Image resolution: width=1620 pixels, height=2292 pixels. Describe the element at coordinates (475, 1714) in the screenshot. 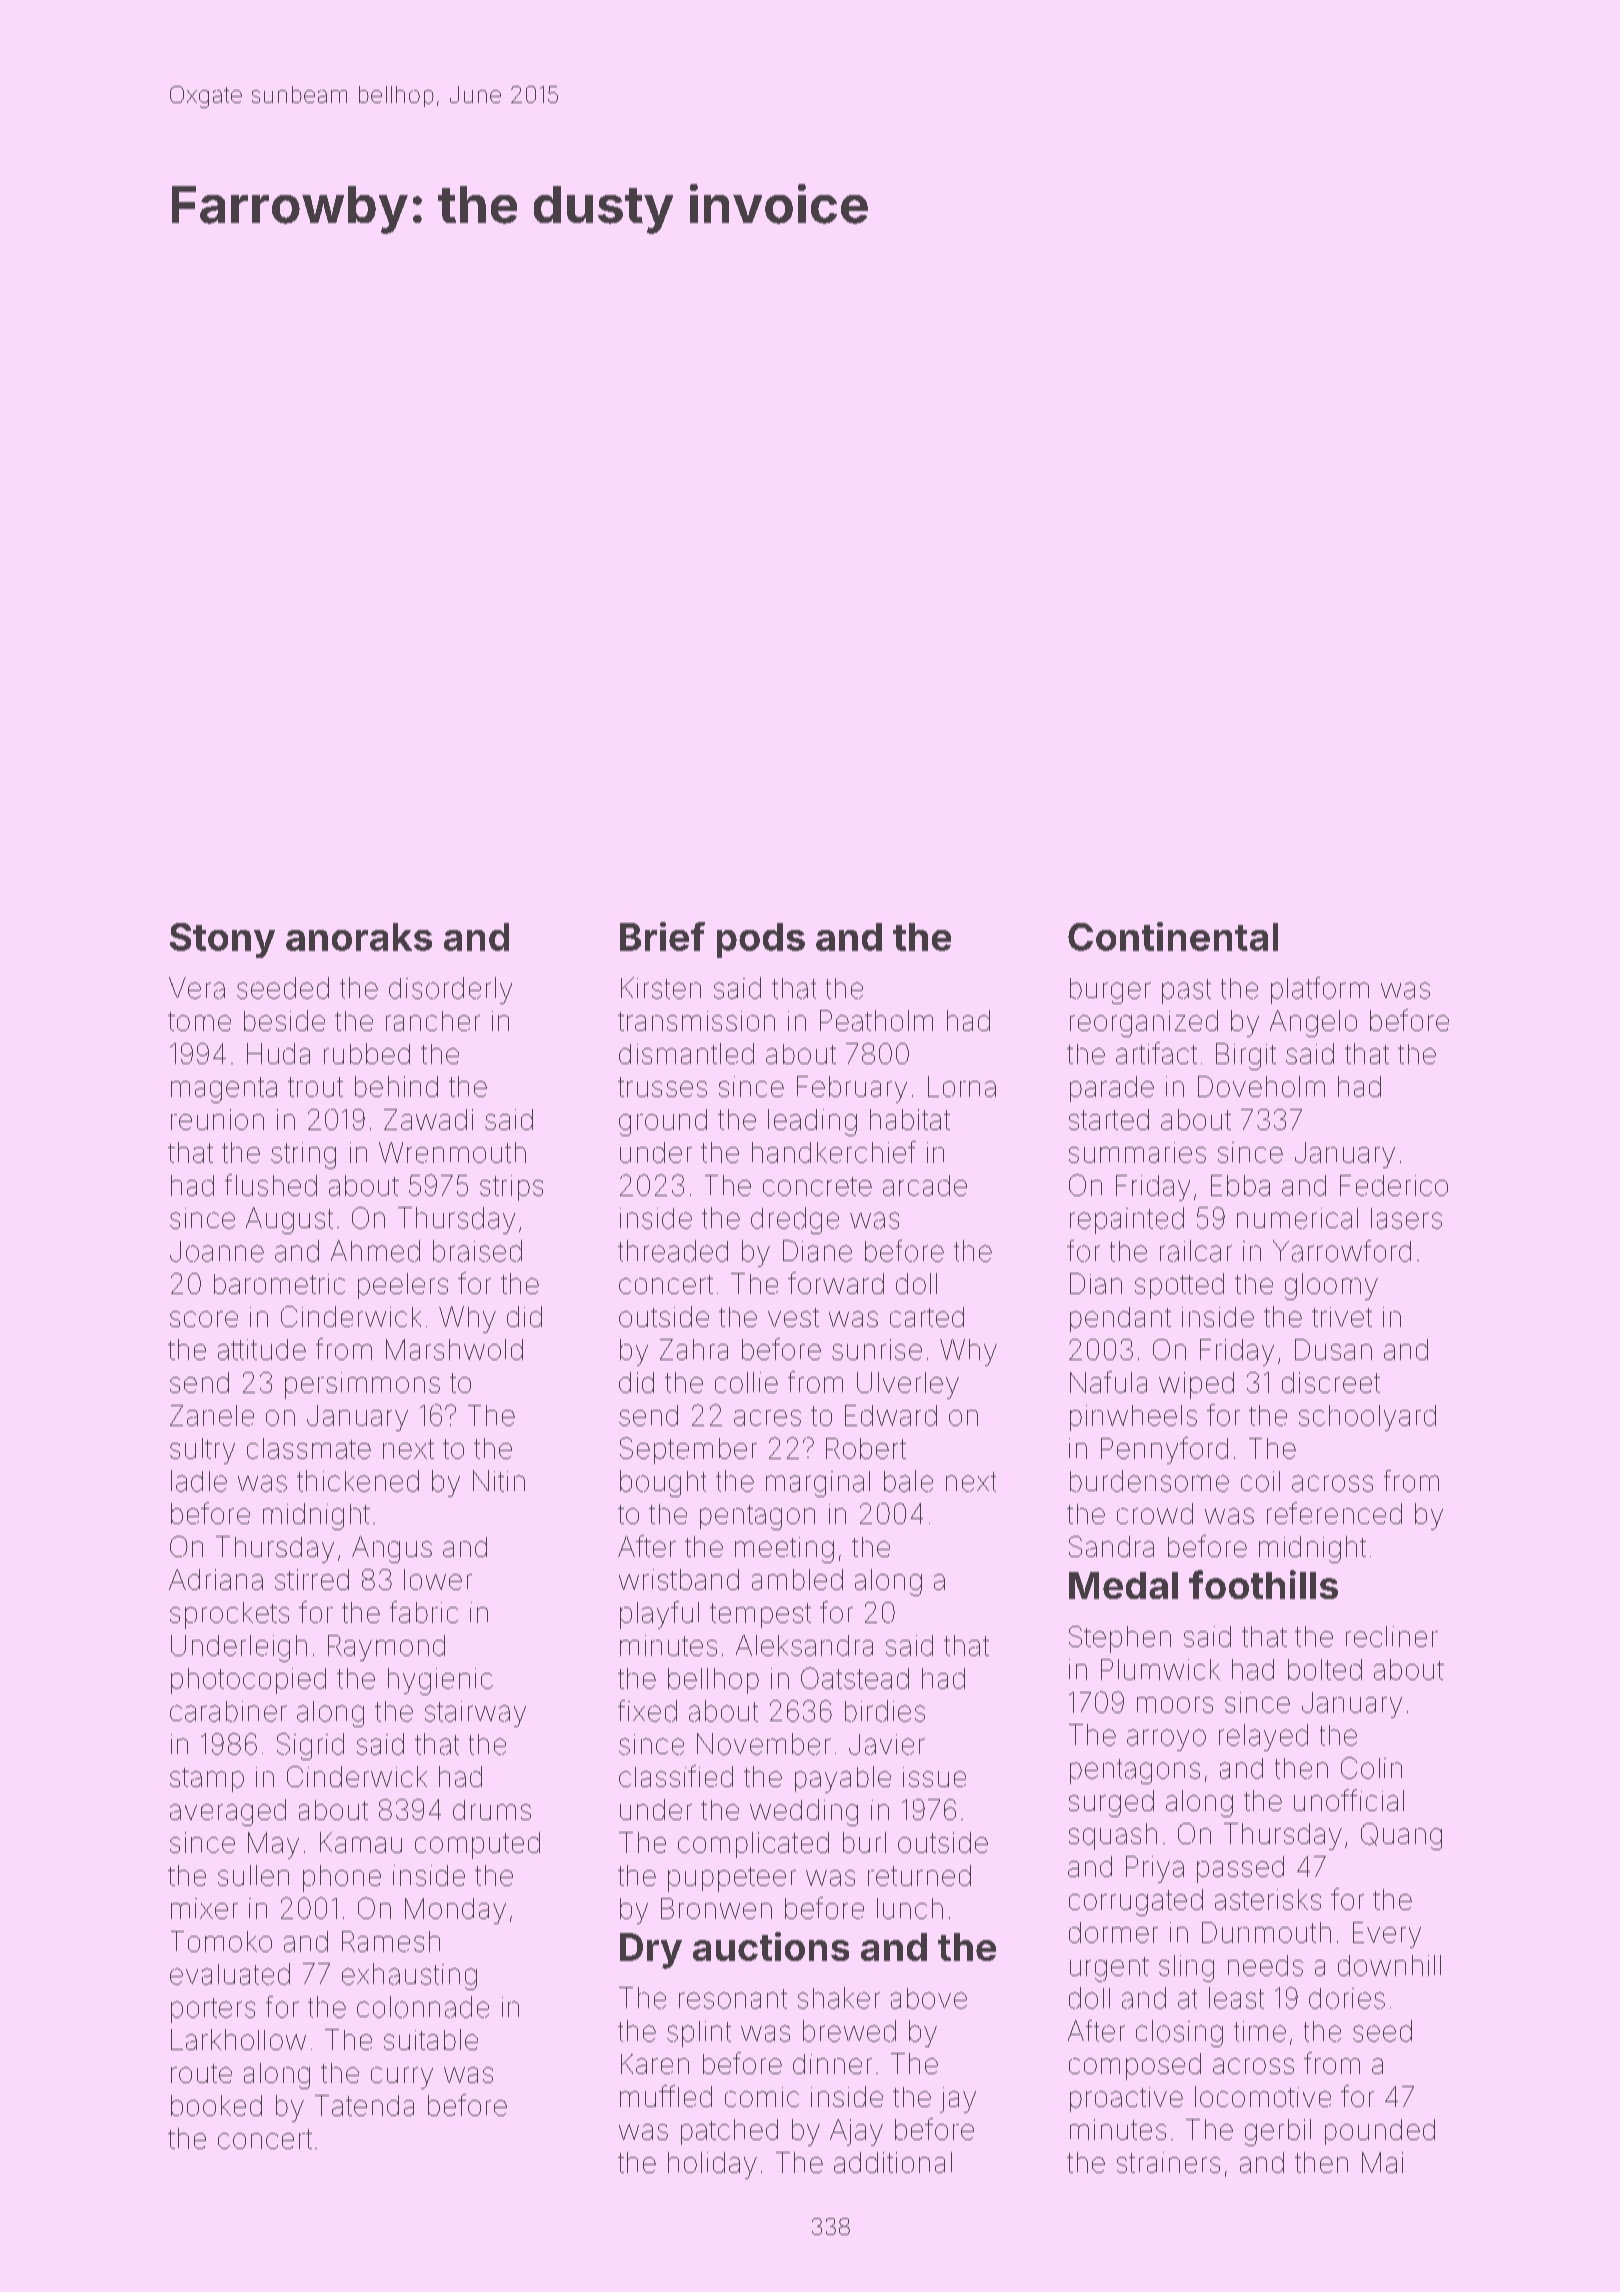

I see `stairway` at that location.
